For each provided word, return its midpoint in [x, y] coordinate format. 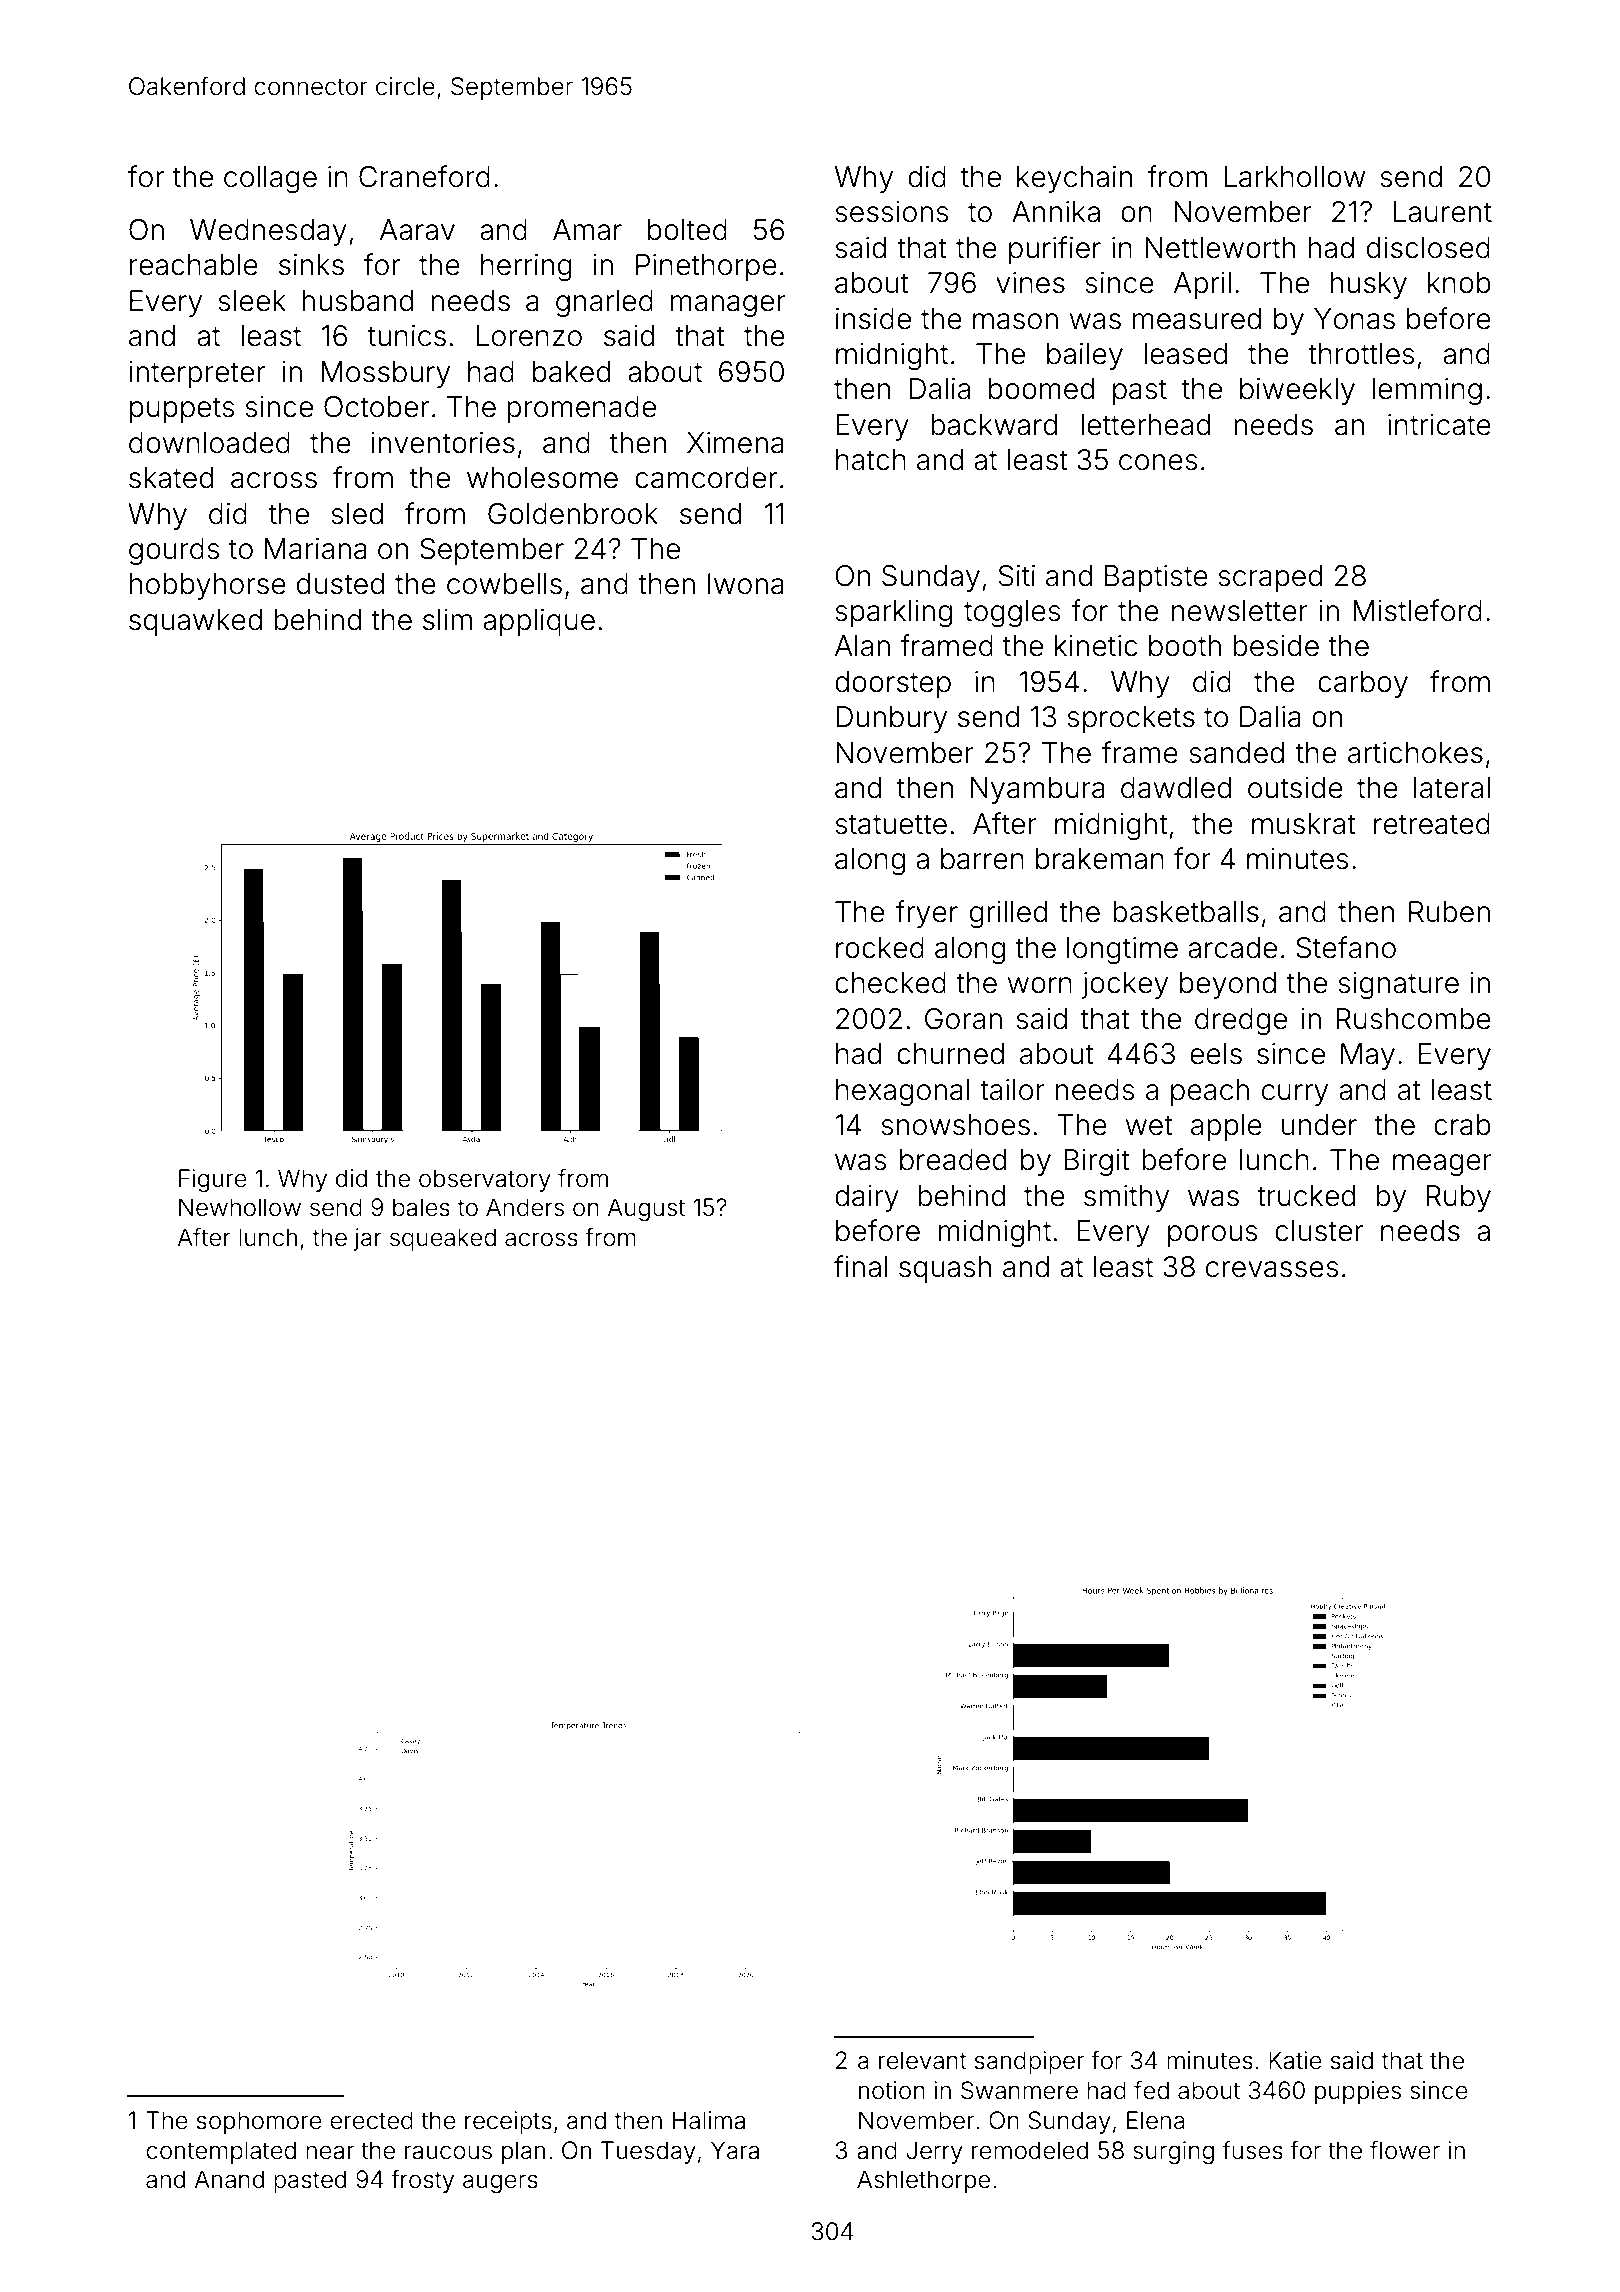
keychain [1074, 179]
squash [945, 1269]
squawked [195, 622]
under [1319, 1125]
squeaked [443, 1239]
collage [270, 179]
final [861, 1266]
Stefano [1346, 947]
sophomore [259, 2122]
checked [890, 983]
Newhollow [240, 1207]
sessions [892, 212]
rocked [880, 948]
